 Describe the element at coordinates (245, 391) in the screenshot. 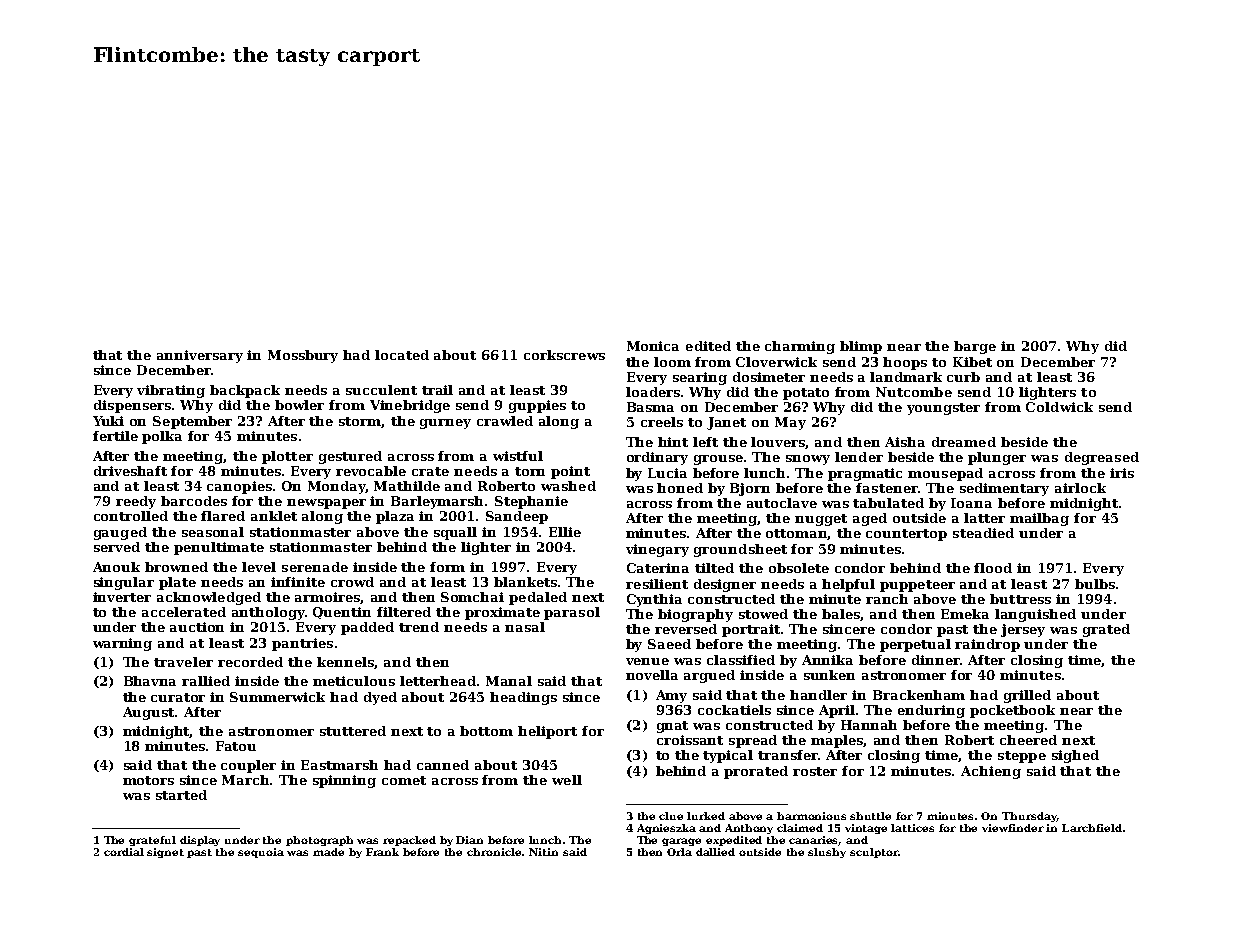

I see `backpack` at that location.
